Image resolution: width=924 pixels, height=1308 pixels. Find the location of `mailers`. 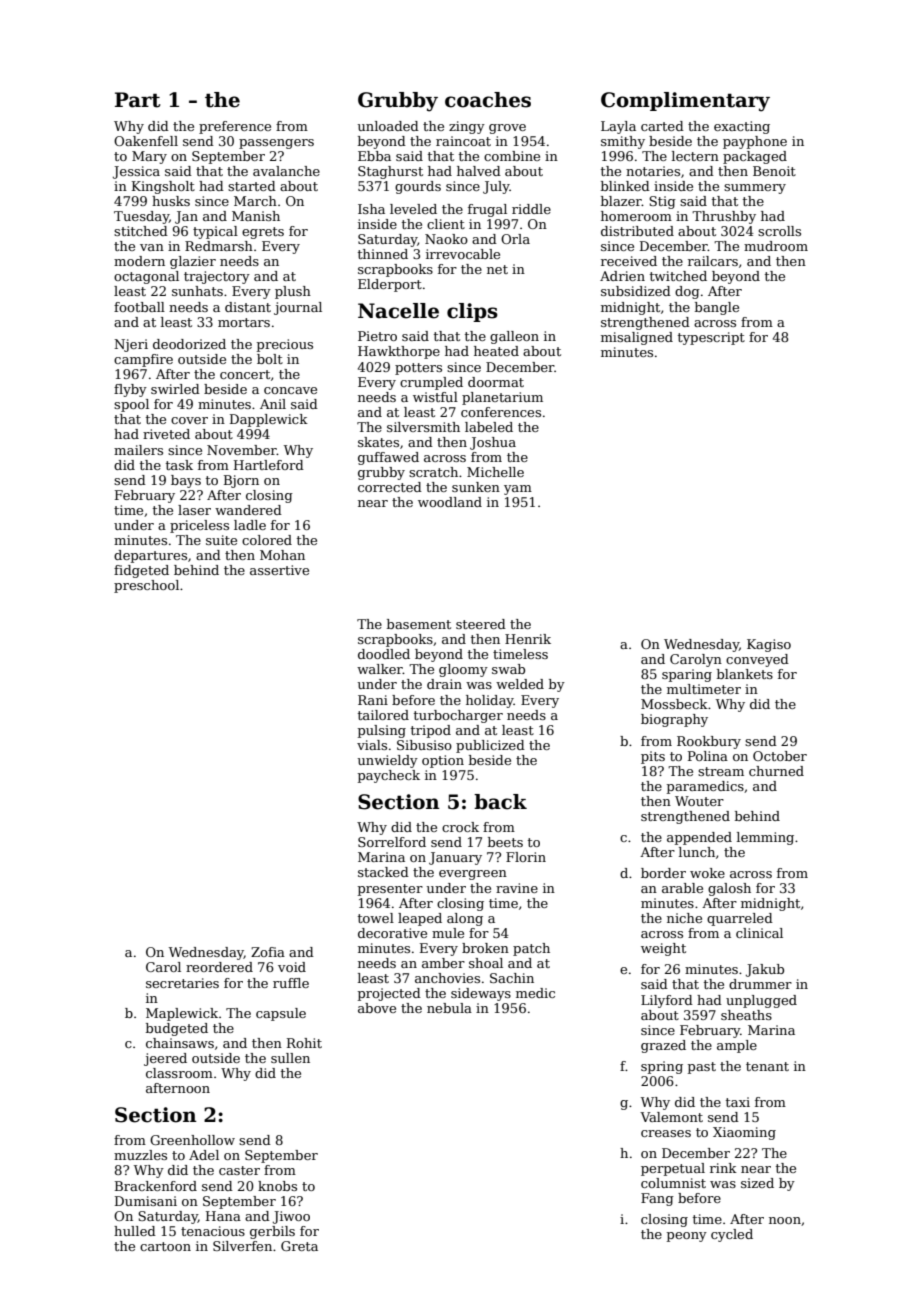

mailers is located at coordinates (138, 450).
